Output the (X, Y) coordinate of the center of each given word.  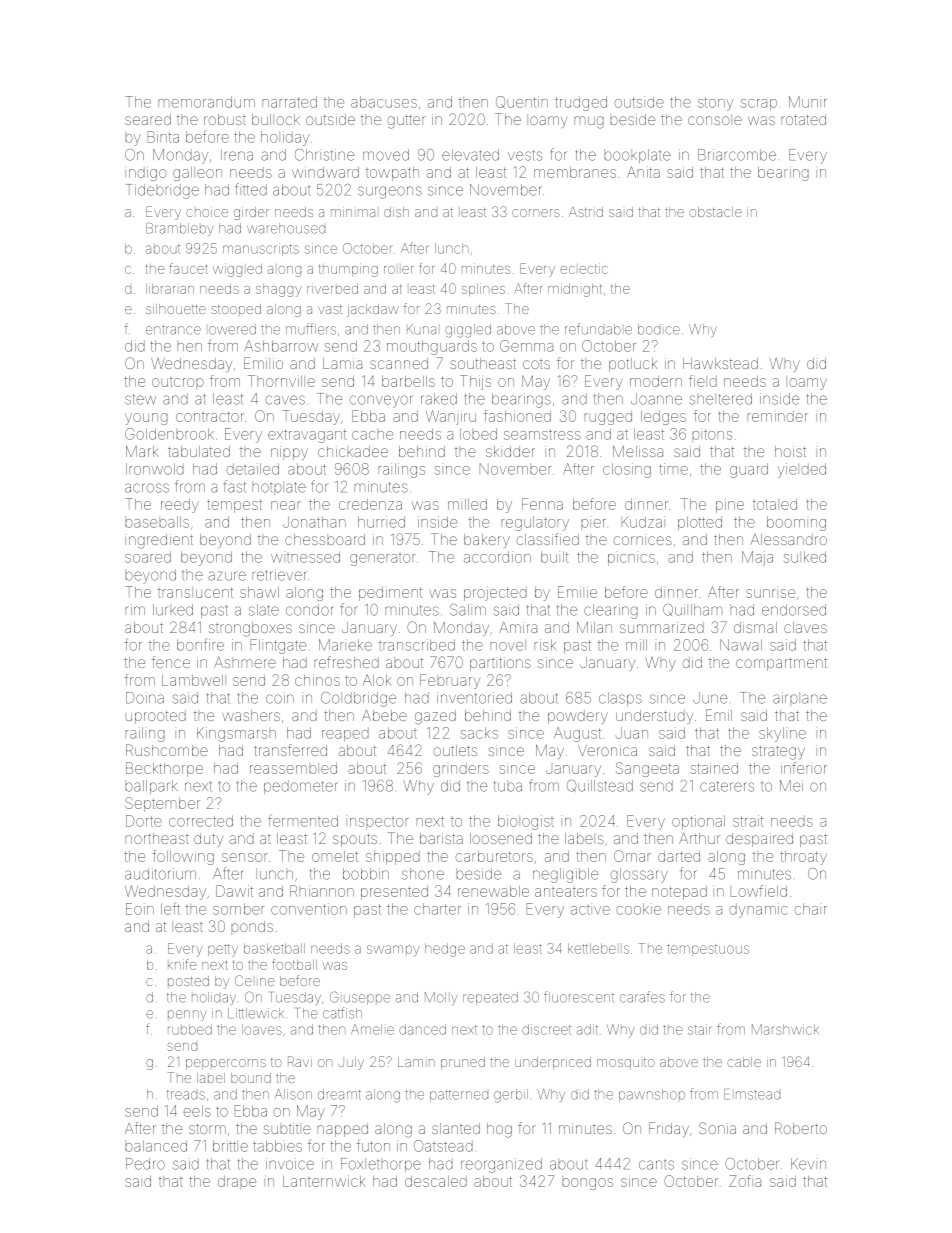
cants (656, 1165)
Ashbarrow (281, 346)
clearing (611, 611)
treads (186, 1095)
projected (495, 594)
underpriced (553, 1063)
